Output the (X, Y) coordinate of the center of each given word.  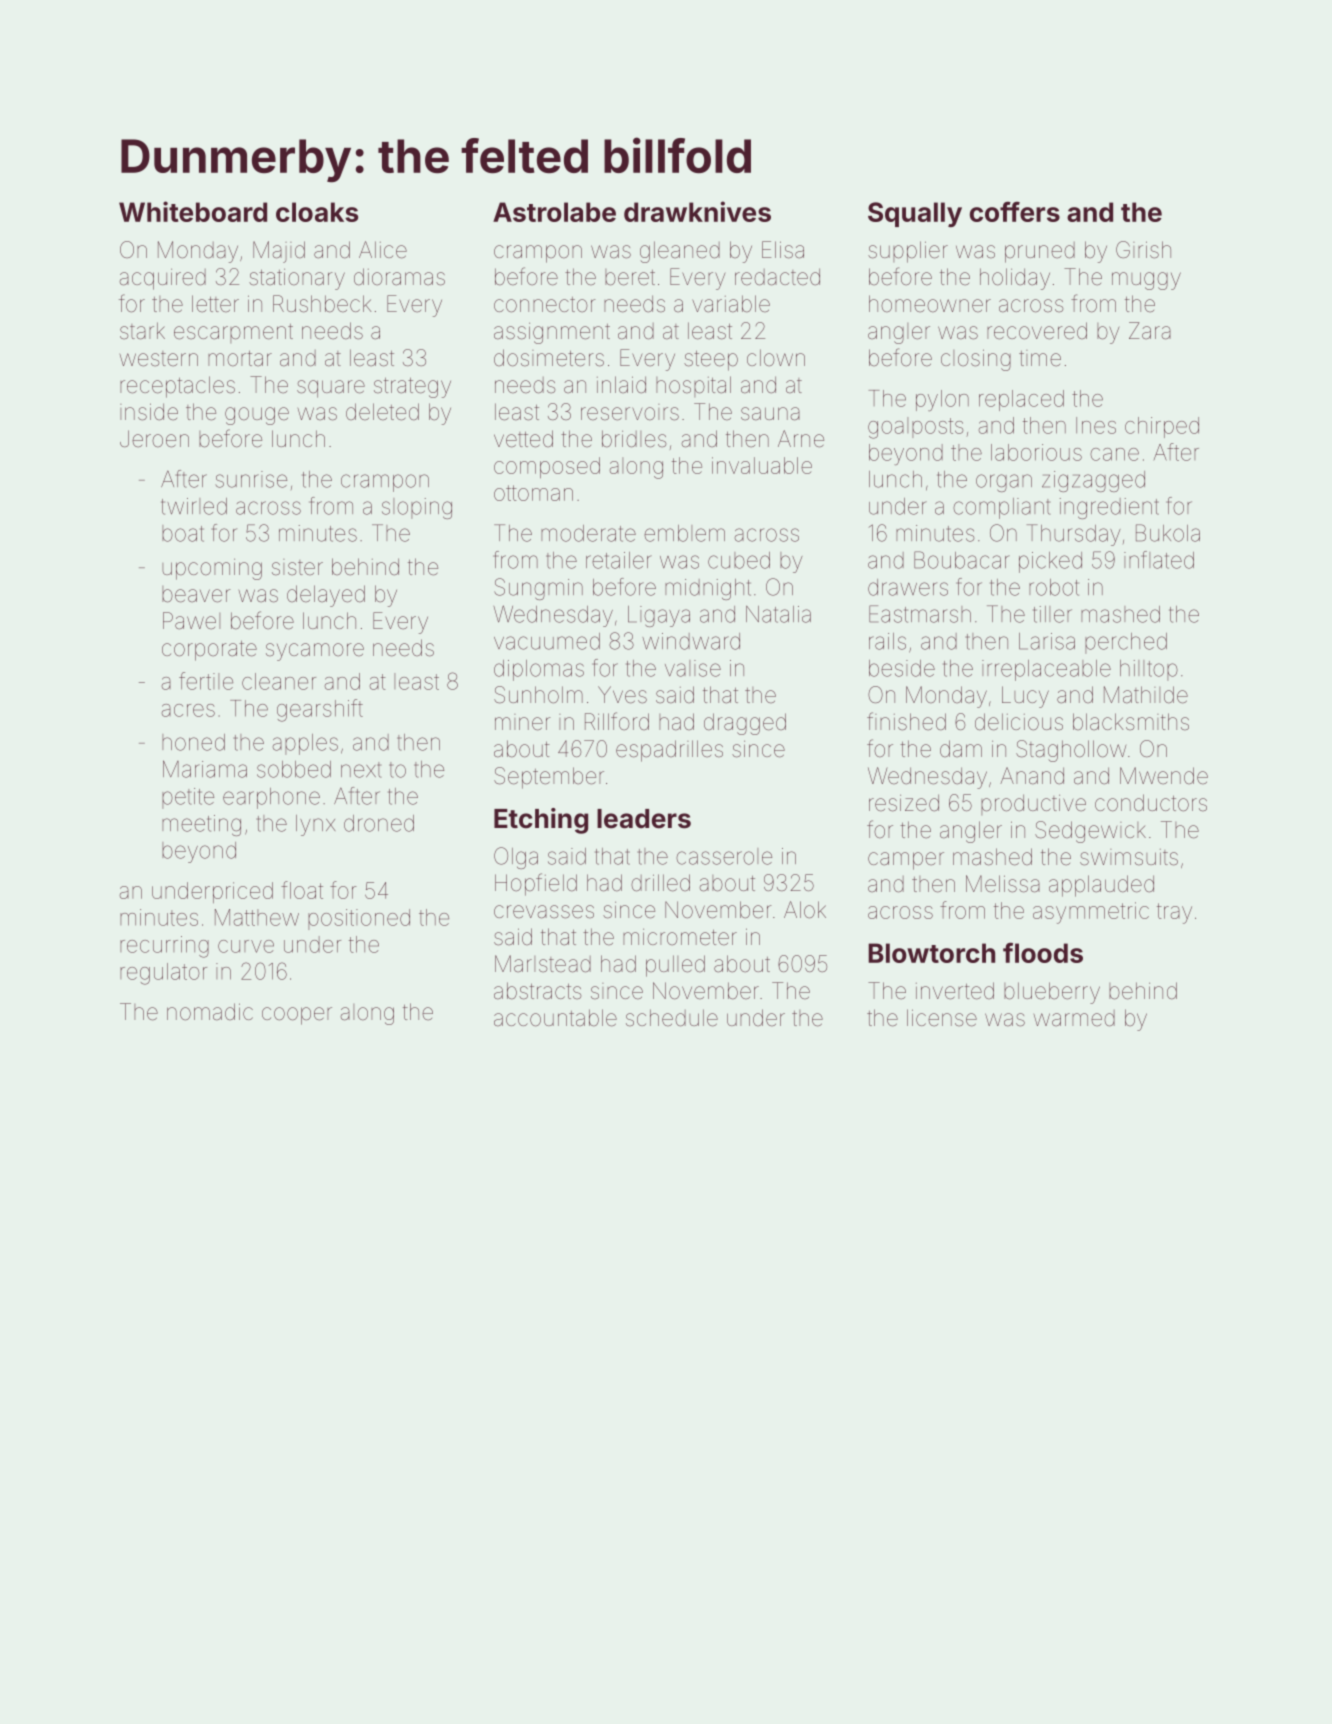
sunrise (251, 479)
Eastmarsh (920, 614)
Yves (622, 695)
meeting (201, 825)
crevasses (544, 912)
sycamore (315, 652)
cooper (297, 1016)
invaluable (762, 465)
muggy (1146, 281)
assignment (552, 333)
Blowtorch (931, 953)
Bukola (1168, 533)
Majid (279, 252)
